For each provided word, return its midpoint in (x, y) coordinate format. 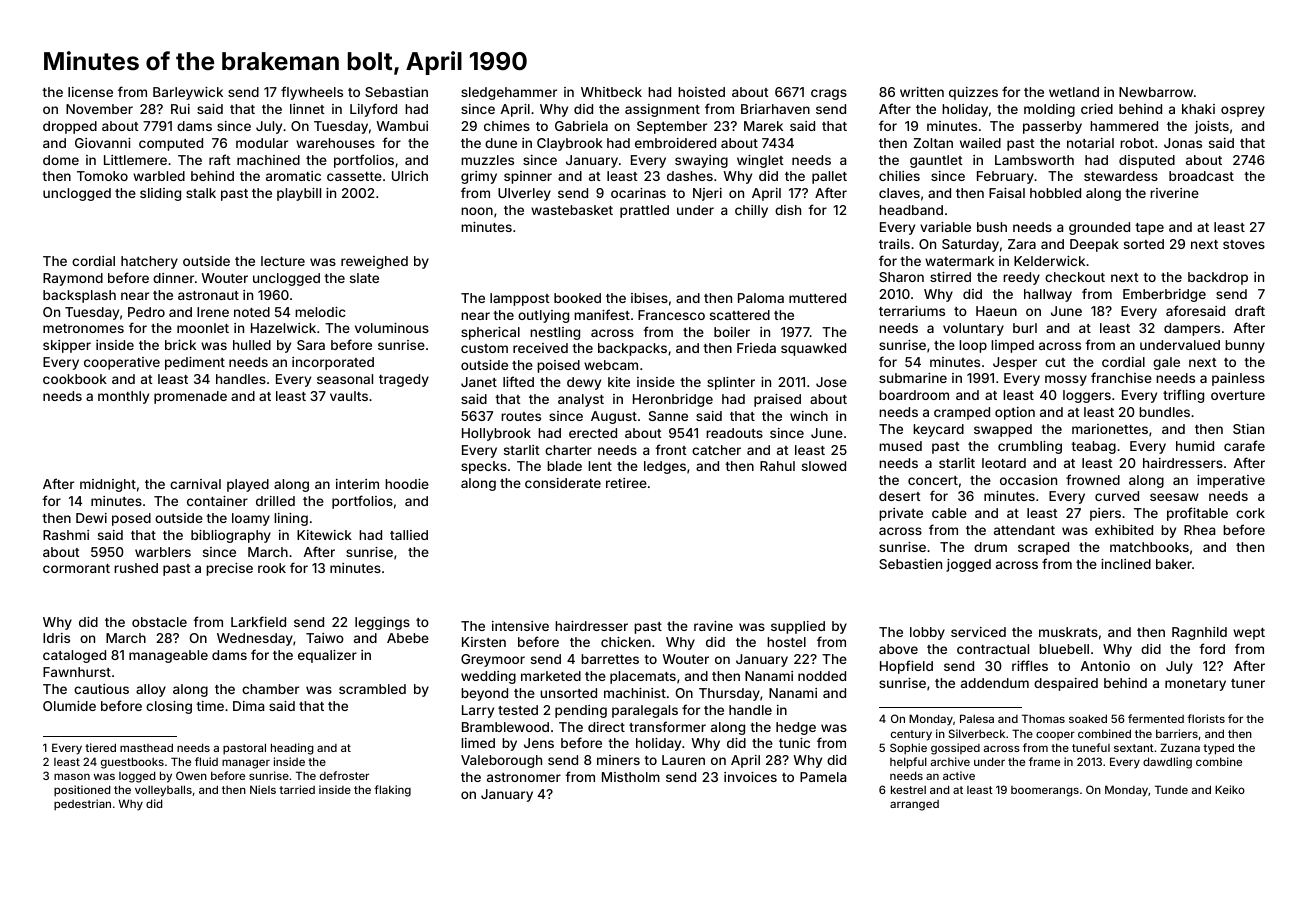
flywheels (312, 93)
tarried (297, 789)
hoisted (701, 92)
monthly (123, 397)
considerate (563, 483)
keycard (938, 430)
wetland (1074, 92)
